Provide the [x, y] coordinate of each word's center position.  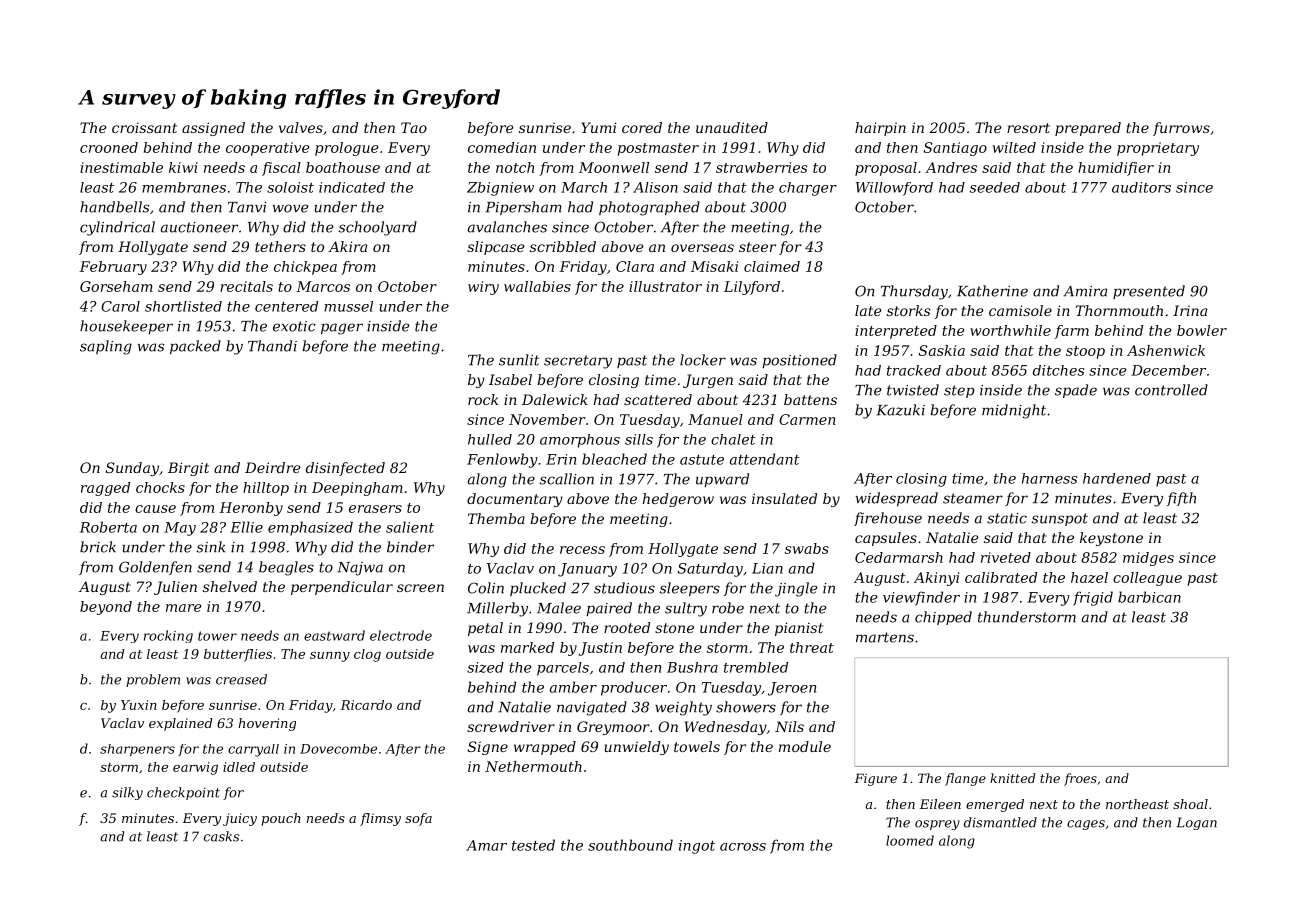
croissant [144, 127]
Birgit [188, 469]
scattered [658, 399]
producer [634, 688]
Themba [496, 518]
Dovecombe [338, 749]
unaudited [732, 127]
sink [211, 547]
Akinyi [936, 579]
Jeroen [792, 689]
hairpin [880, 129]
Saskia [942, 350]
